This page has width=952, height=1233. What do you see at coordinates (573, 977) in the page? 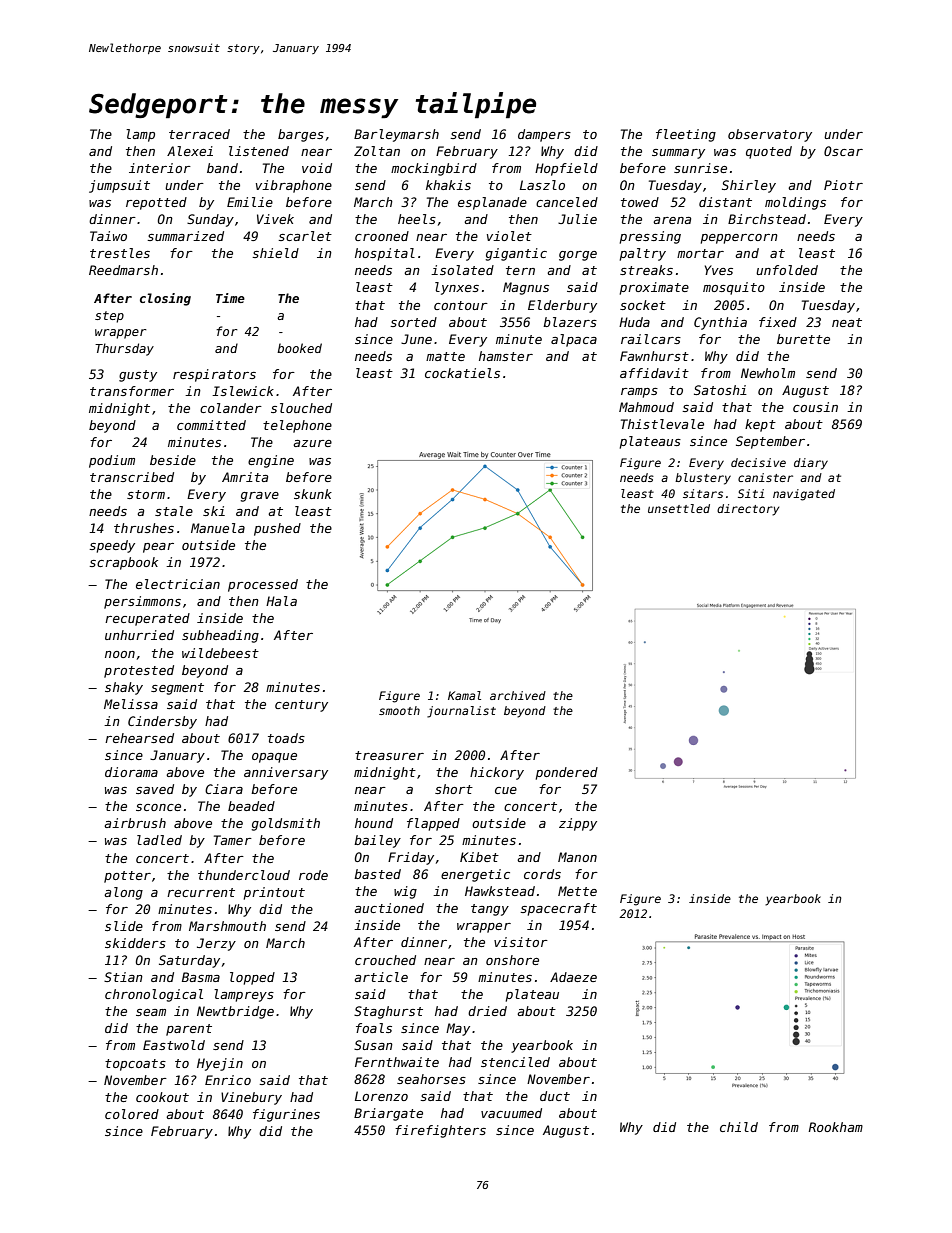
I see `Adaeze` at bounding box center [573, 977].
